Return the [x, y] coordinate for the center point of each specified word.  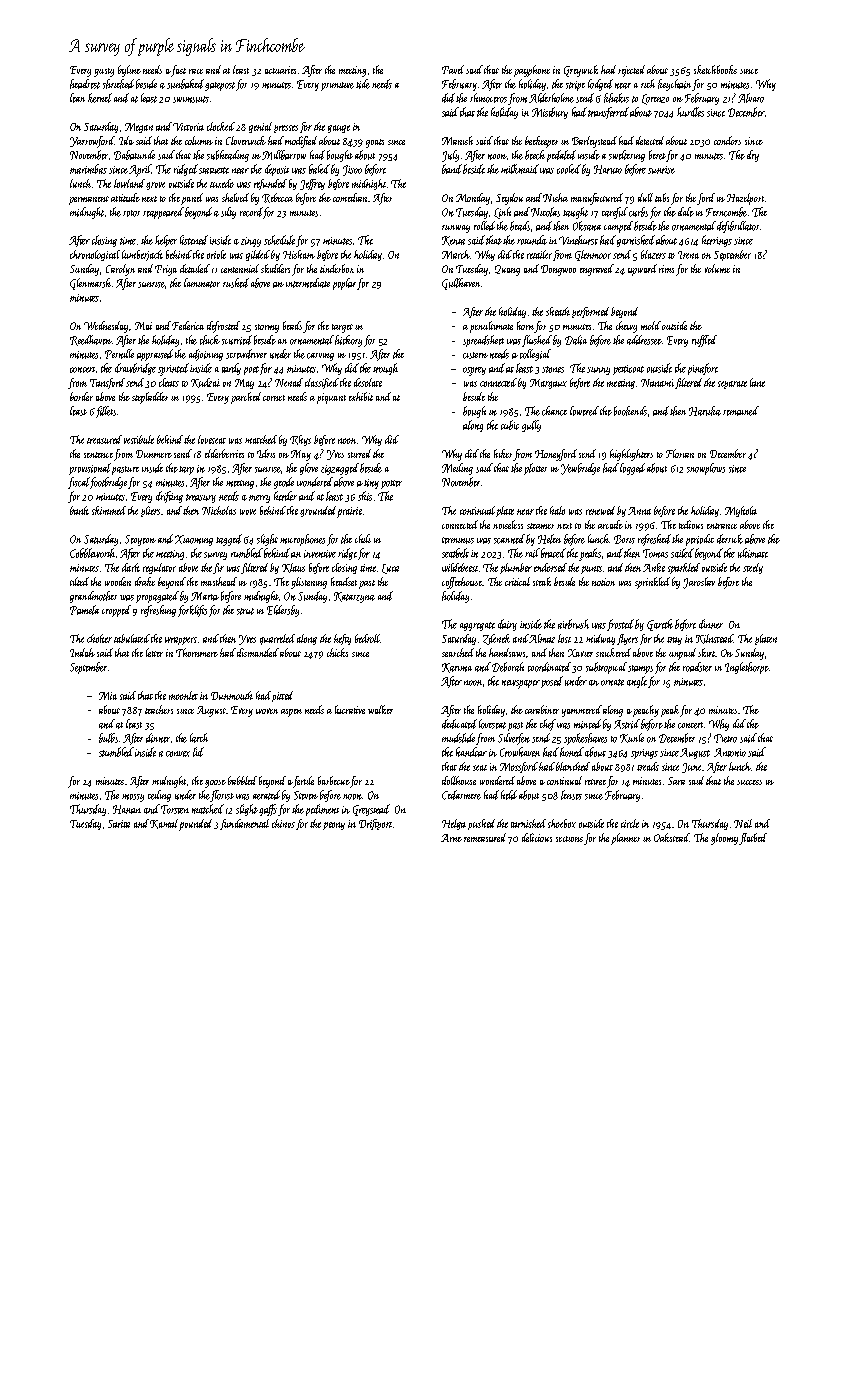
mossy [133, 798]
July [450, 156]
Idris [266, 453]
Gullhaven [461, 284]
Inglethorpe [747, 668]
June [691, 768]
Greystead [371, 810]
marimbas [88, 169]
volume [717, 268]
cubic [510, 425]
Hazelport [745, 199]
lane [757, 382]
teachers [159, 709]
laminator [202, 283]
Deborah [508, 667]
